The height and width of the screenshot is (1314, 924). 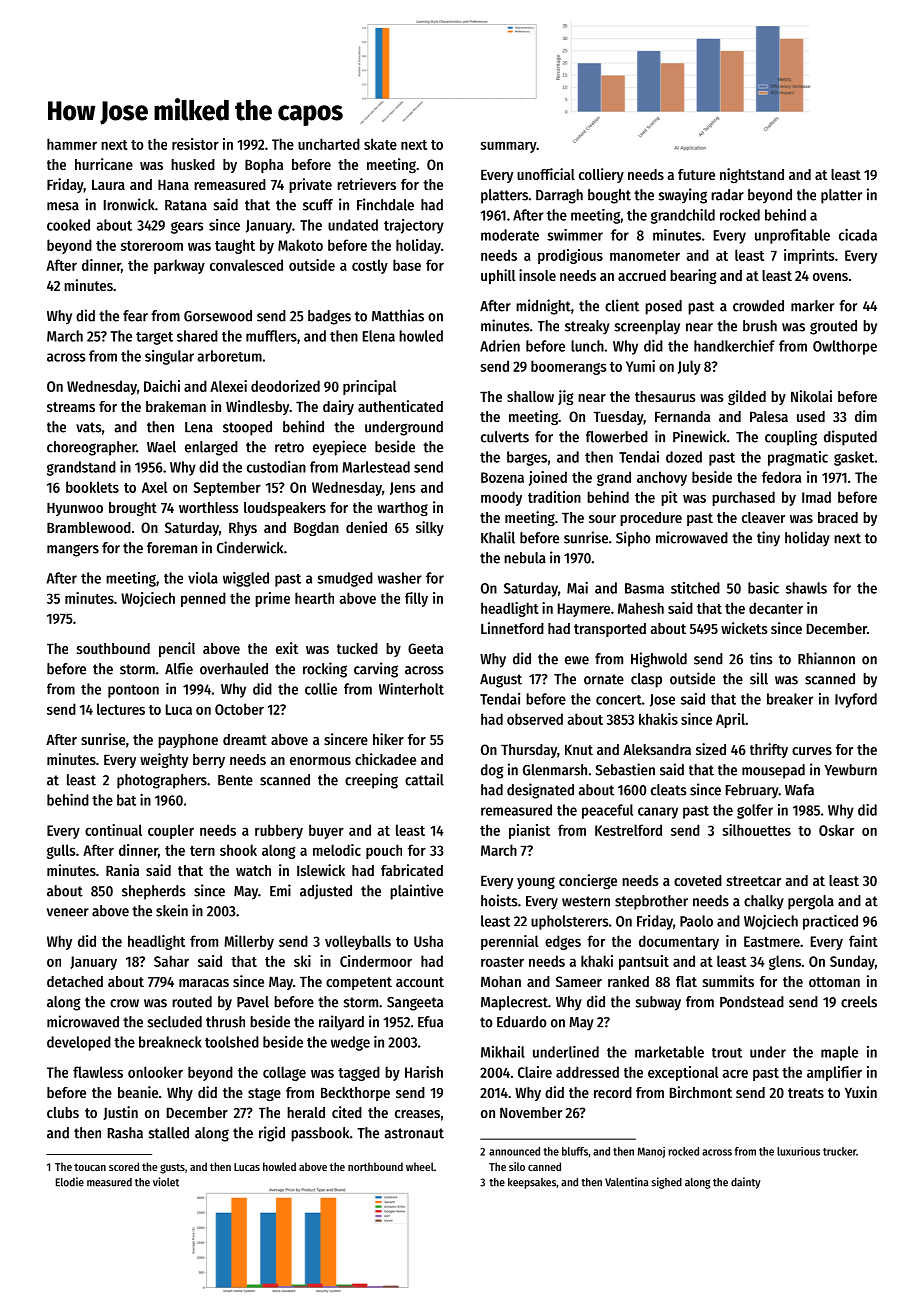 I want to click on pergola, so click(x=811, y=902).
